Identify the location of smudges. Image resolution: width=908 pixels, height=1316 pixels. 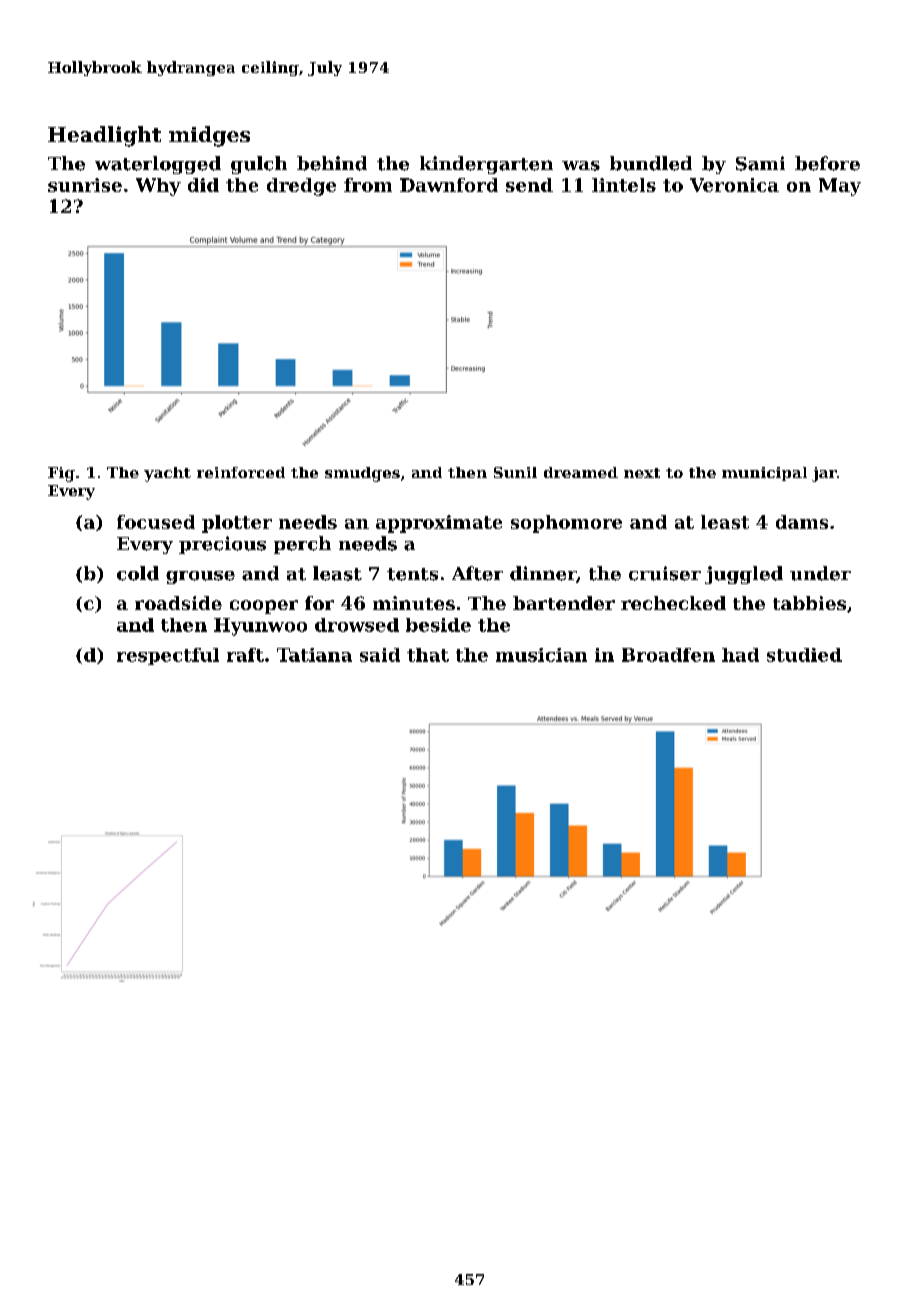
(362, 474).
